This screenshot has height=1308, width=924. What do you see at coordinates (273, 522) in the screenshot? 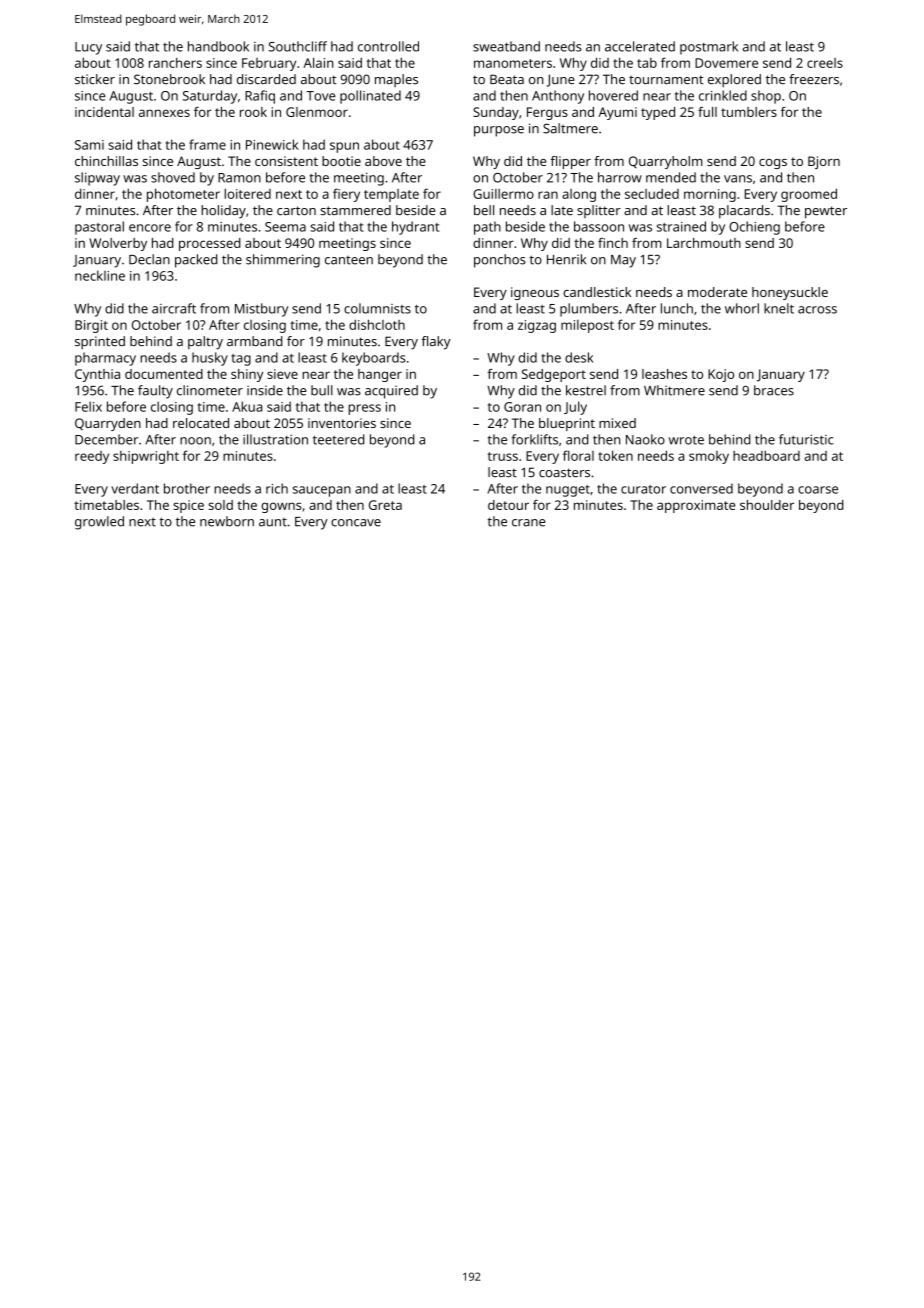
I see `aunt` at bounding box center [273, 522].
